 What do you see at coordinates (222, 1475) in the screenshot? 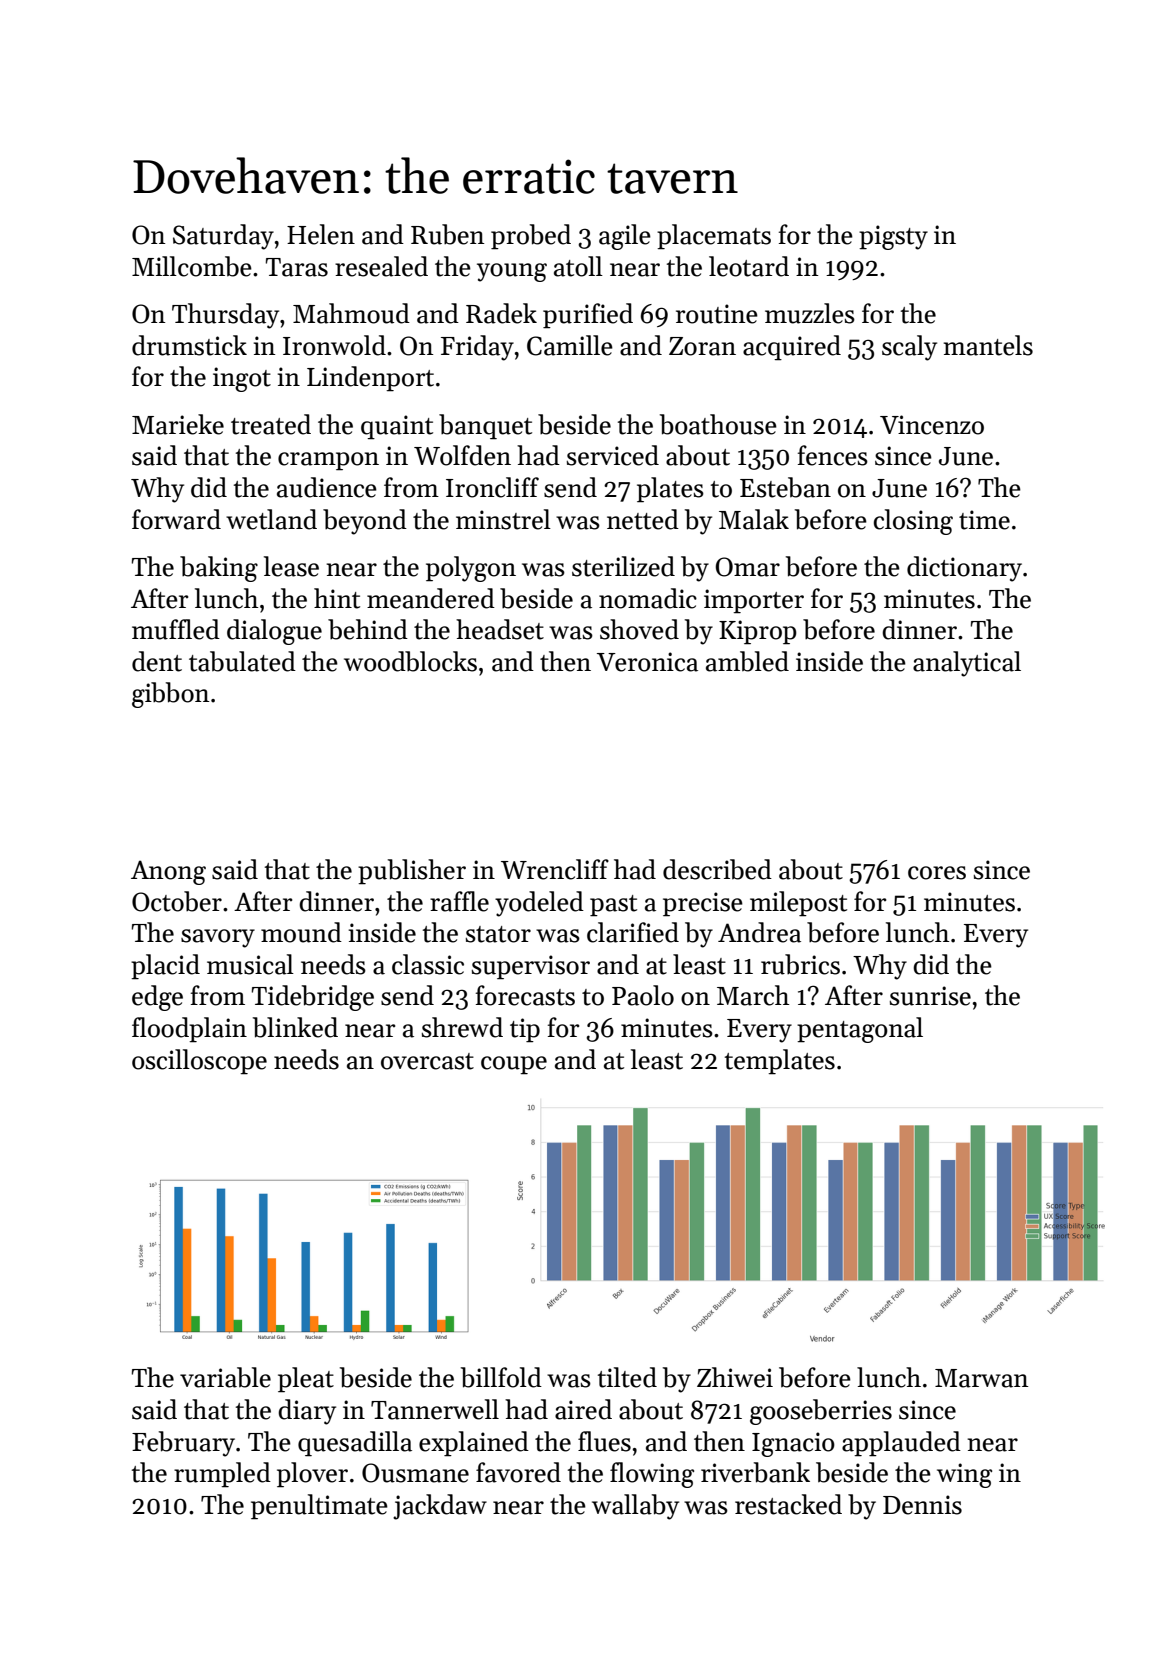
I see `rumpled` at bounding box center [222, 1475].
